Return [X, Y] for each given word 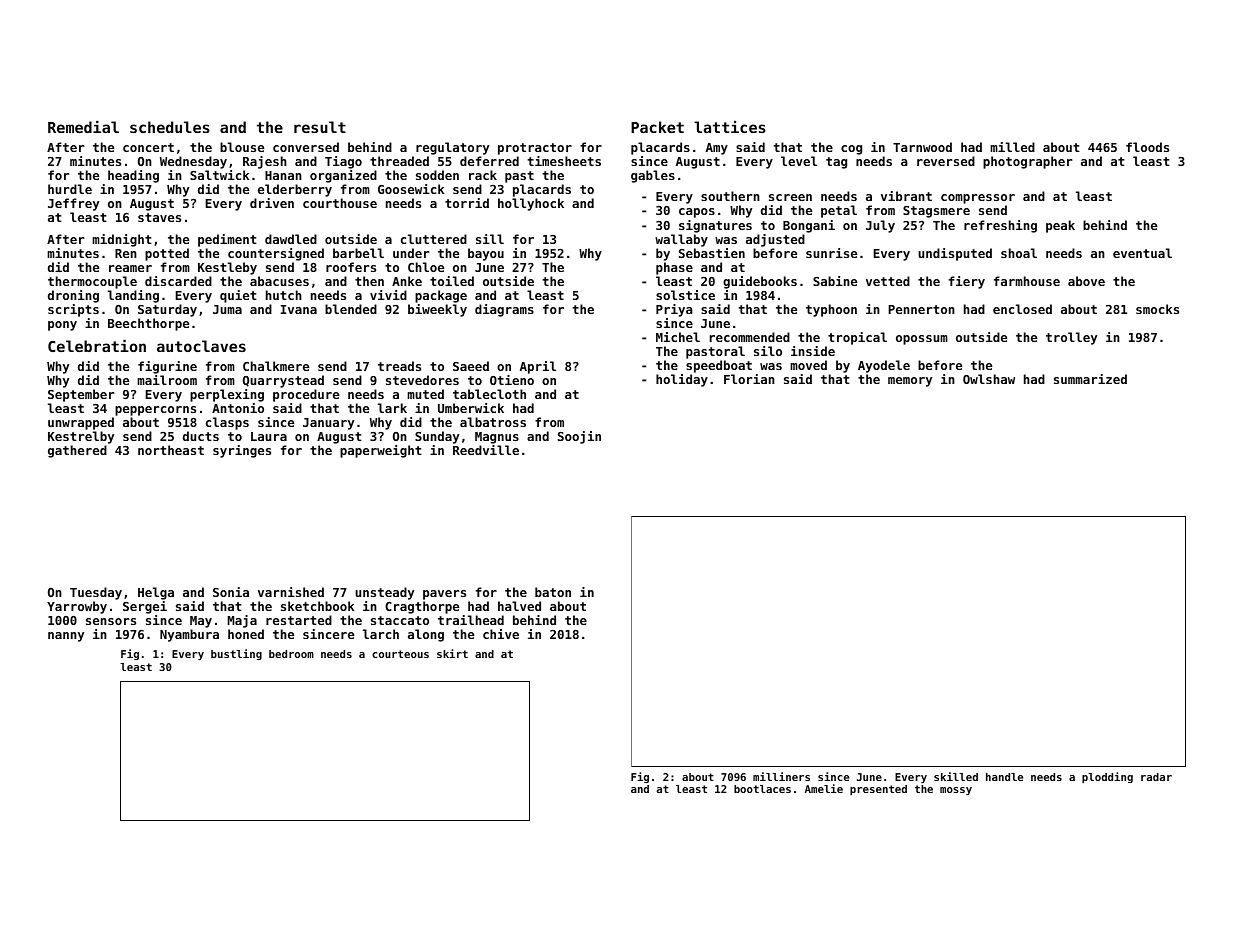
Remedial [83, 127]
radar [1156, 777]
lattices [730, 127]
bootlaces [762, 789]
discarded [178, 281]
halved [519, 606]
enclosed [1022, 309]
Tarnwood [922, 147]
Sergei [145, 607]
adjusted [775, 240]
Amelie [824, 788]
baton [553, 592]
